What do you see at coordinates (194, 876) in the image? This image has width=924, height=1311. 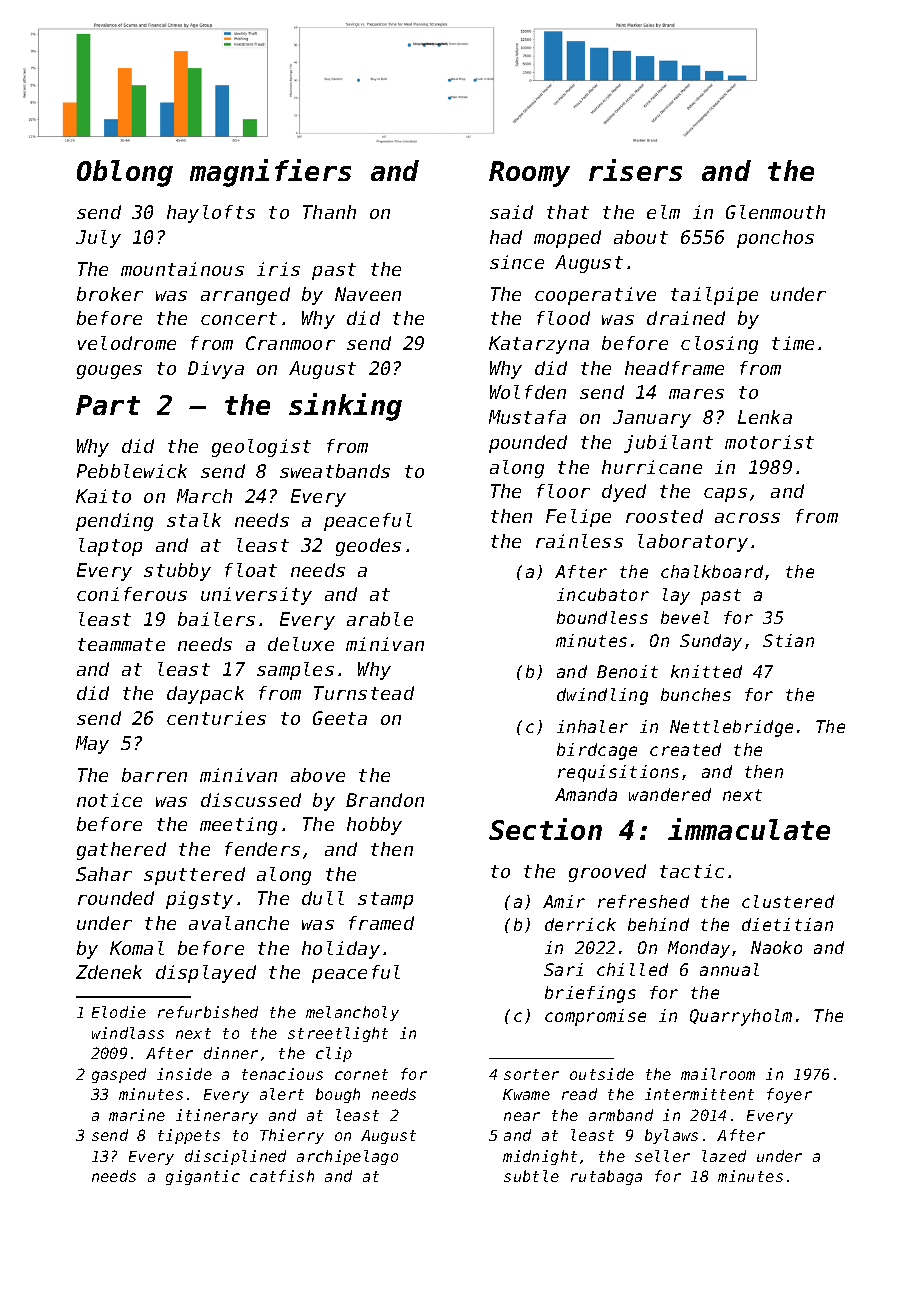 I see `sputtered` at bounding box center [194, 876].
